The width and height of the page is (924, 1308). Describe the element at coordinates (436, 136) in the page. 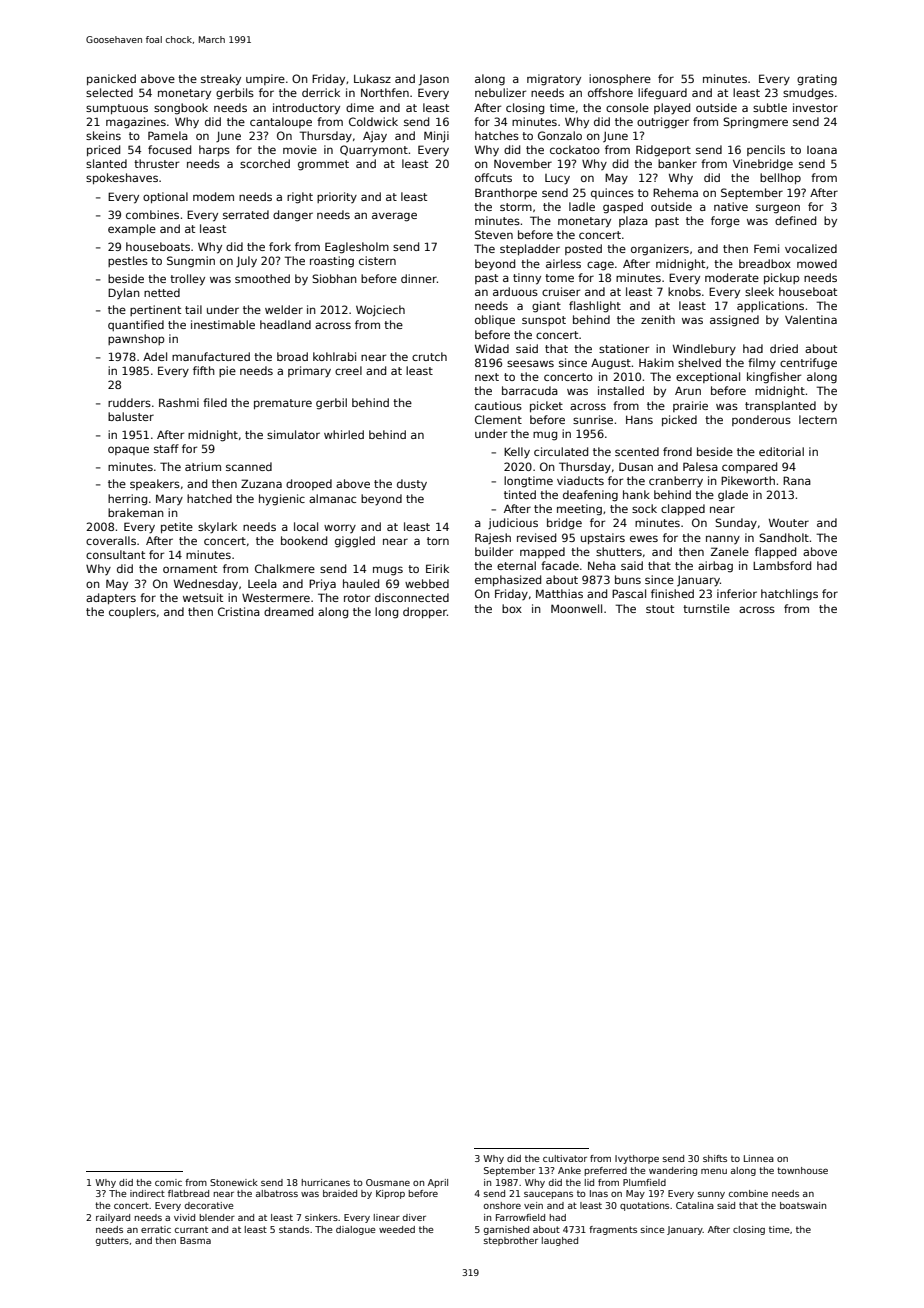

I see `Minji` at that location.
